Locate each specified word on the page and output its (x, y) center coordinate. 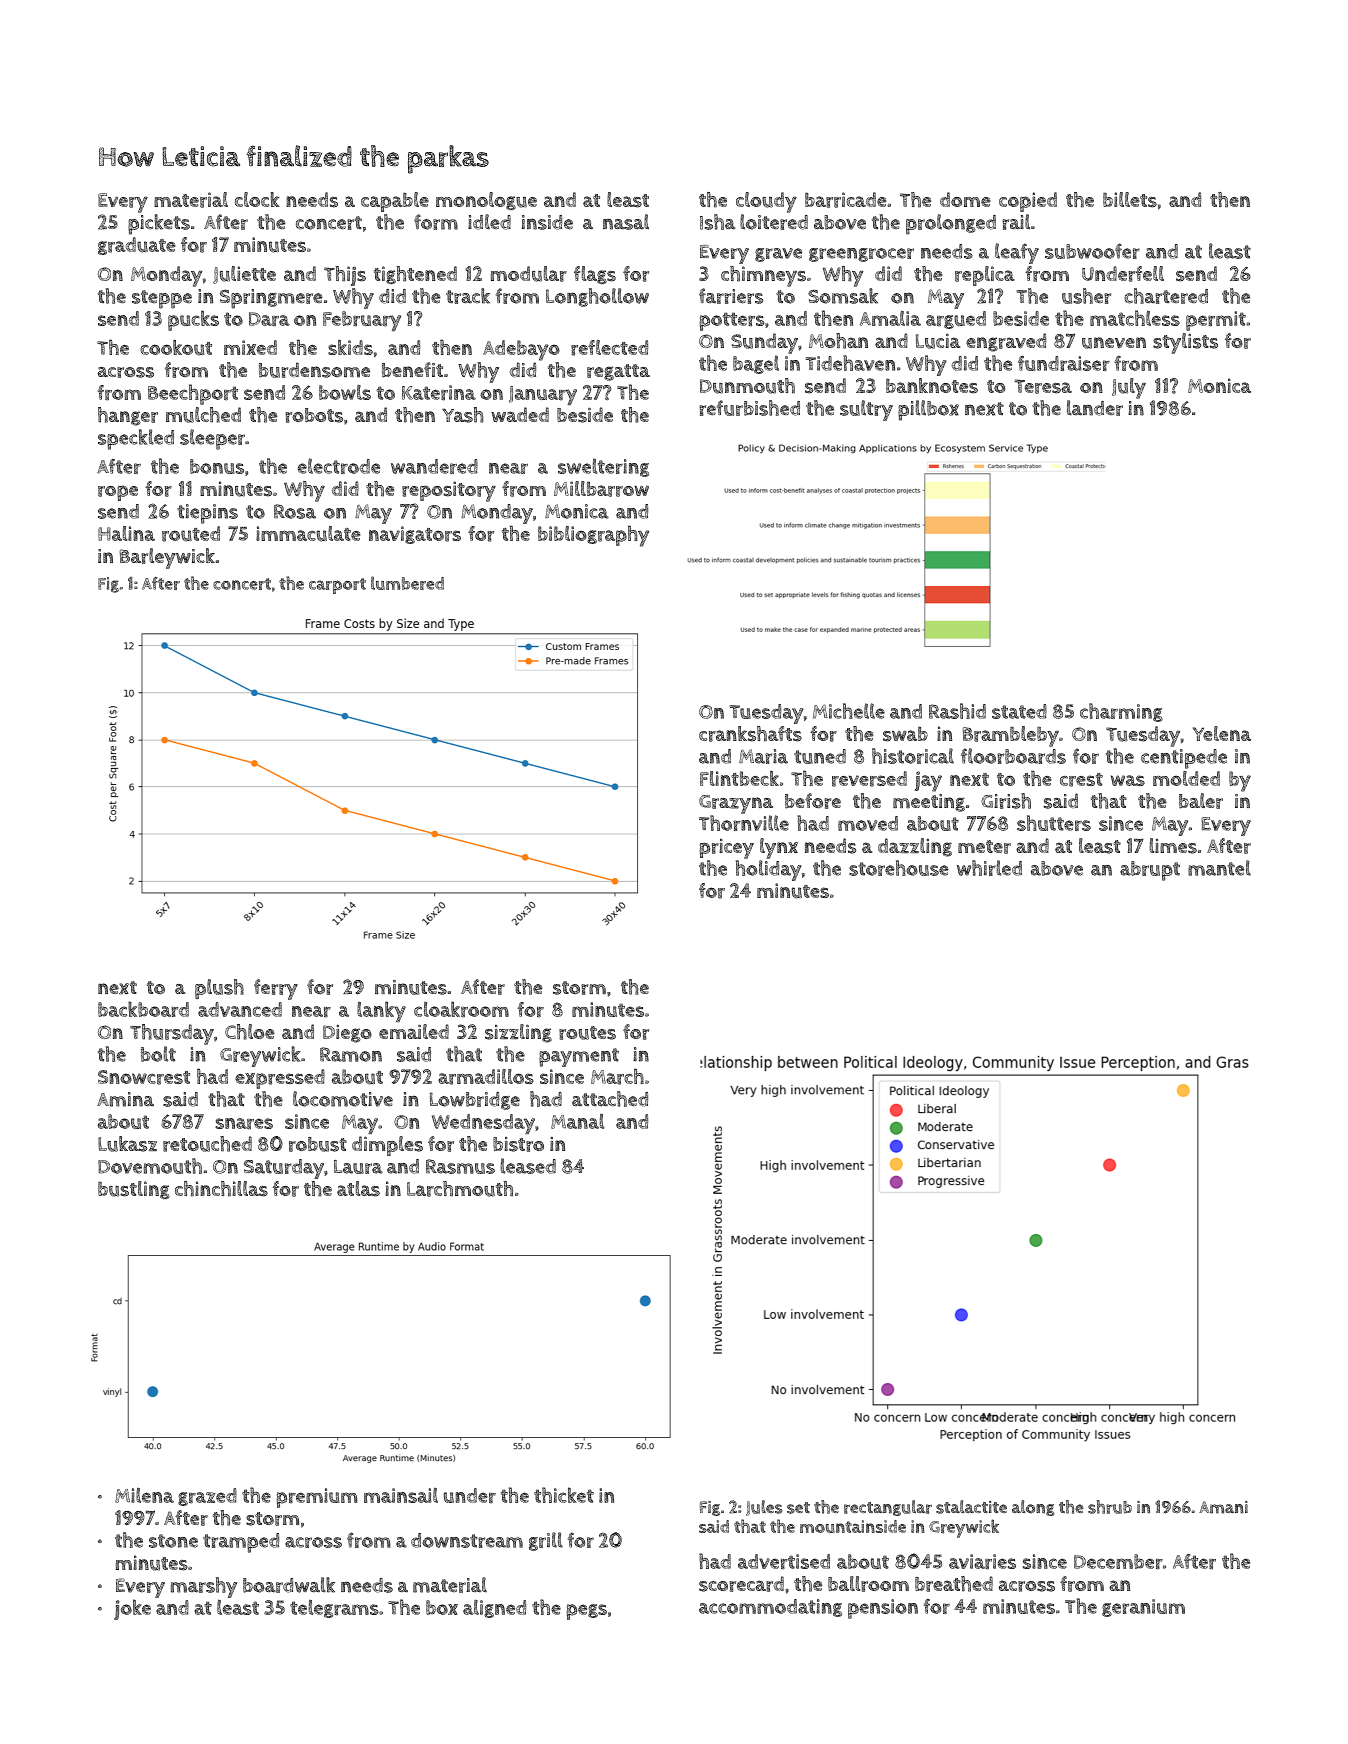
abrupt (1150, 871)
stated (1019, 711)
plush (219, 989)
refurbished (749, 408)
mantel (1219, 868)
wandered (434, 466)
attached (610, 1099)
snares (244, 1124)
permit (1216, 321)
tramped (241, 1543)
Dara (269, 319)
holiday (768, 870)
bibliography (593, 536)
